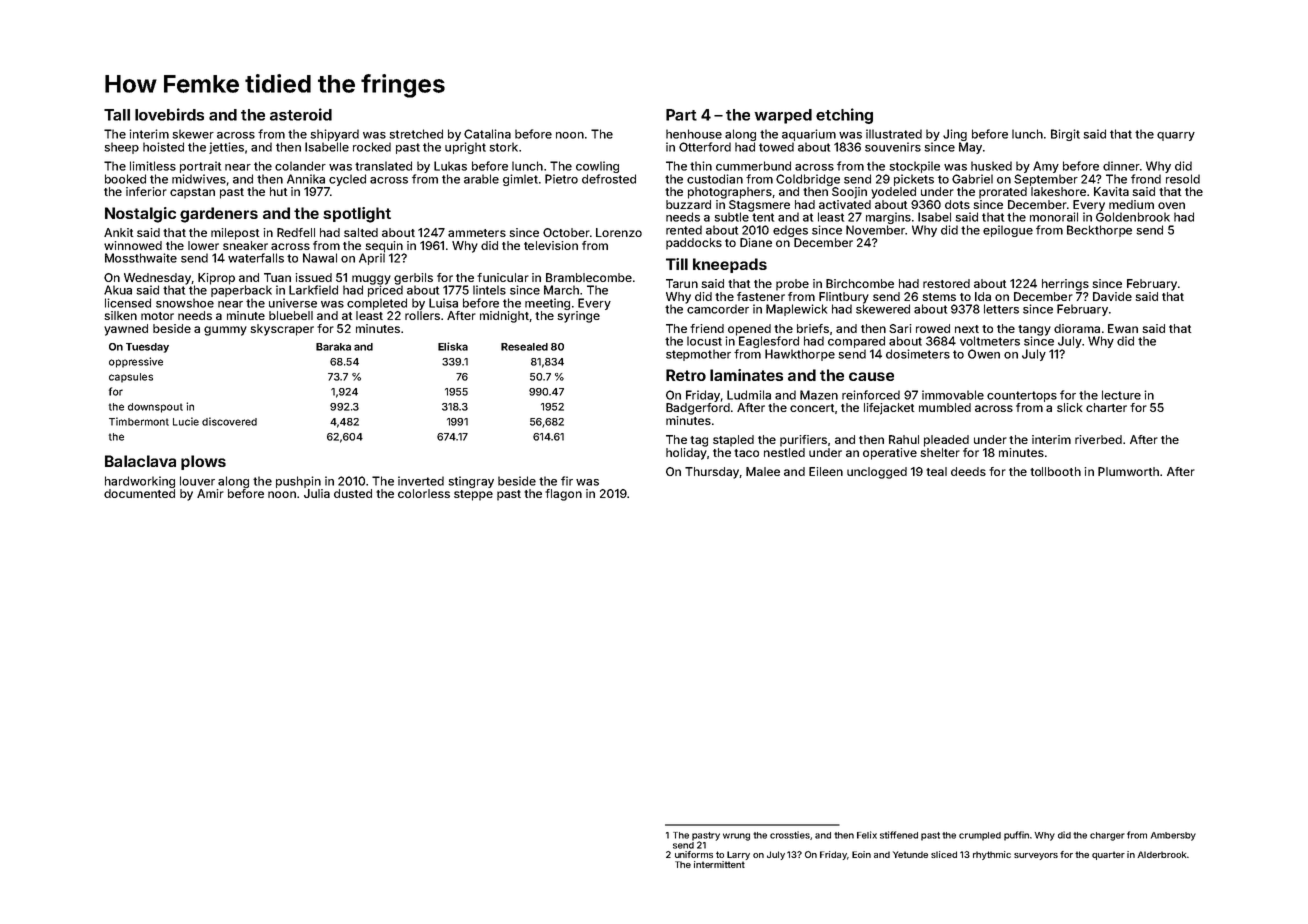  Describe the element at coordinates (783, 116) in the image. I see `warped` at that location.
